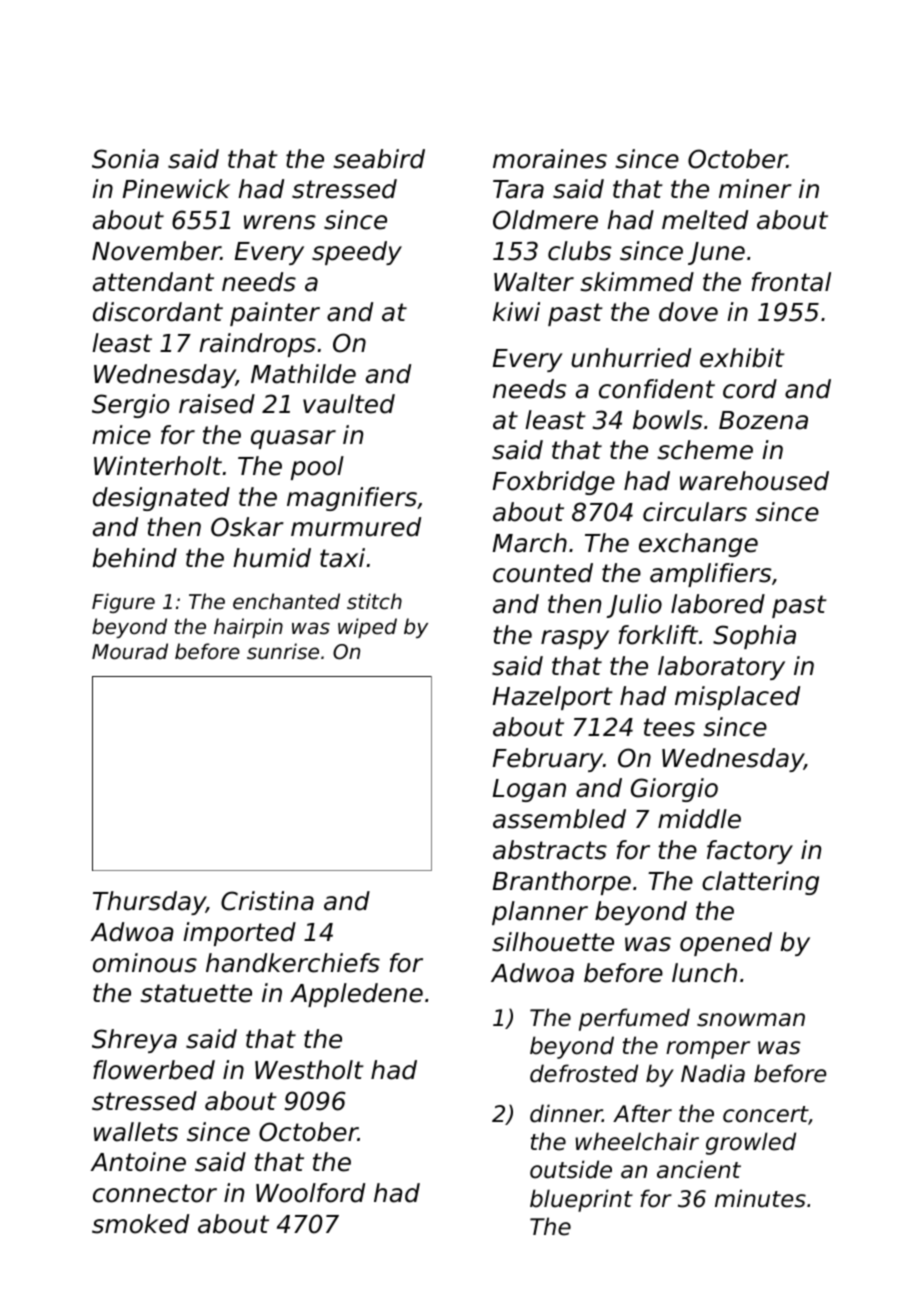  What do you see at coordinates (695, 512) in the image?
I see `circulars` at bounding box center [695, 512].
